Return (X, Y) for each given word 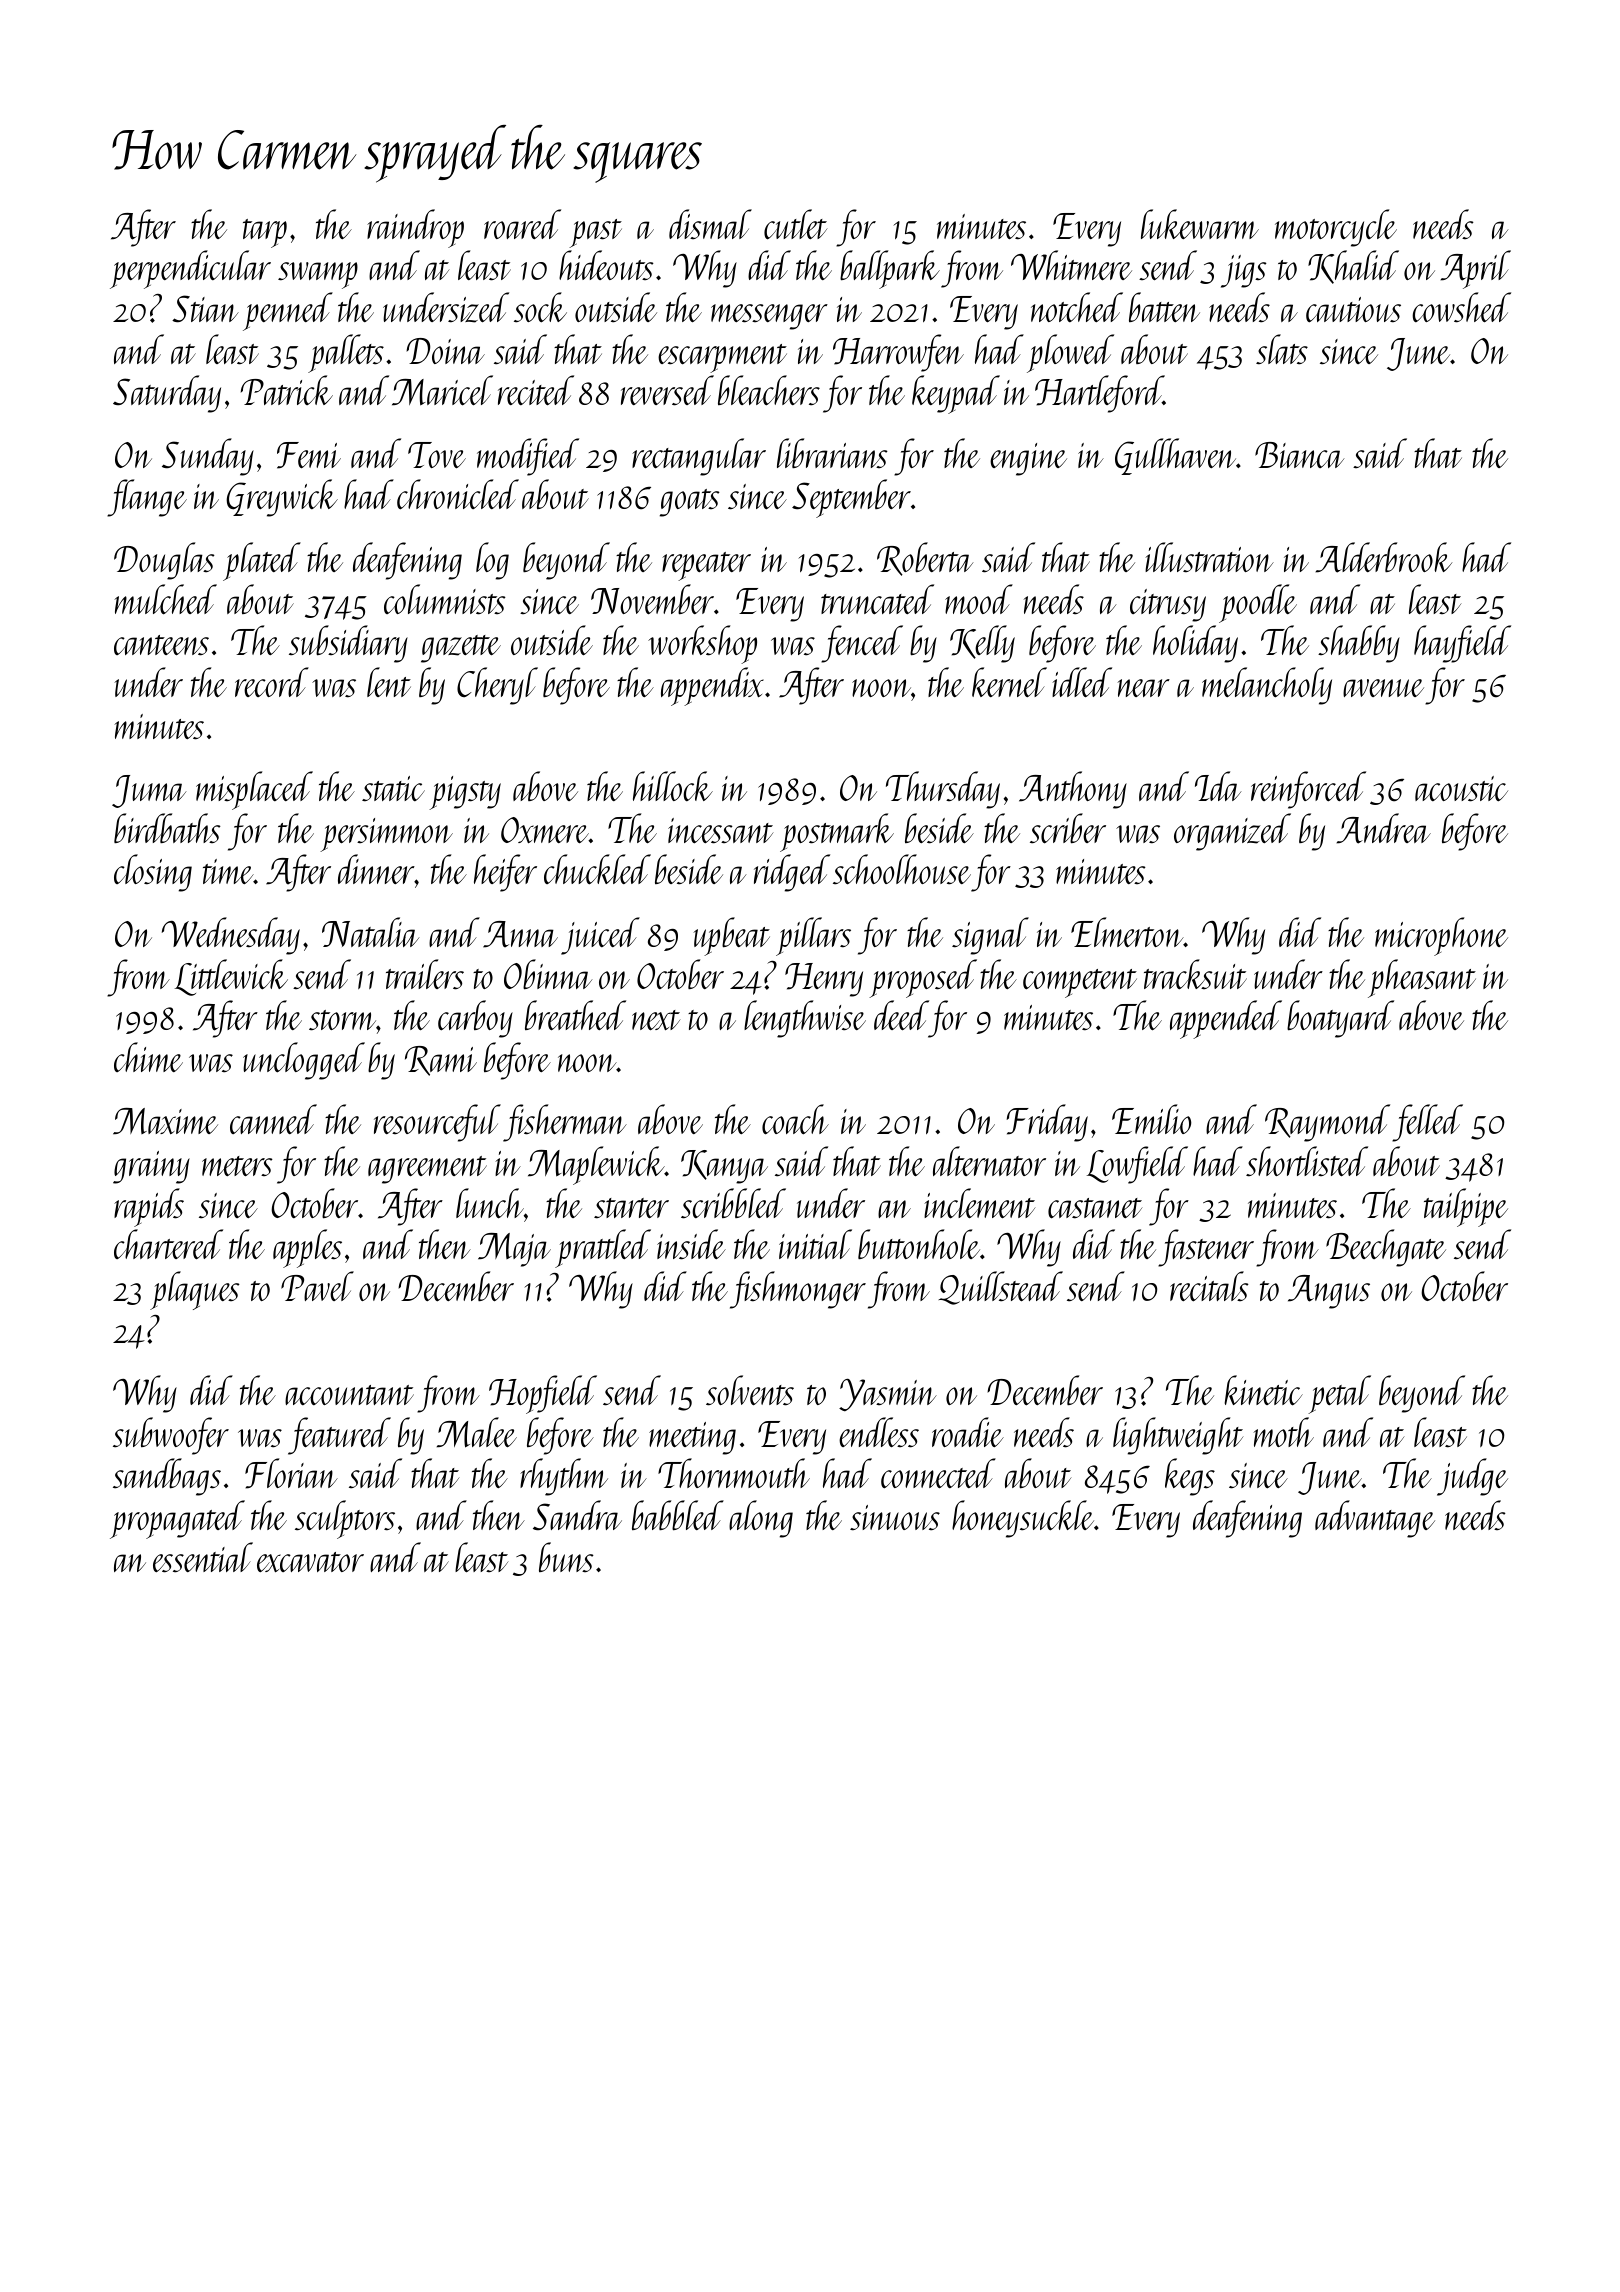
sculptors (345, 1519)
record (272, 682)
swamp (318, 275)
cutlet (795, 224)
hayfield (1462, 644)
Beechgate (1386, 1248)
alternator (989, 1161)
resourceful (437, 1123)
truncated (877, 599)
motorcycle (1336, 228)
